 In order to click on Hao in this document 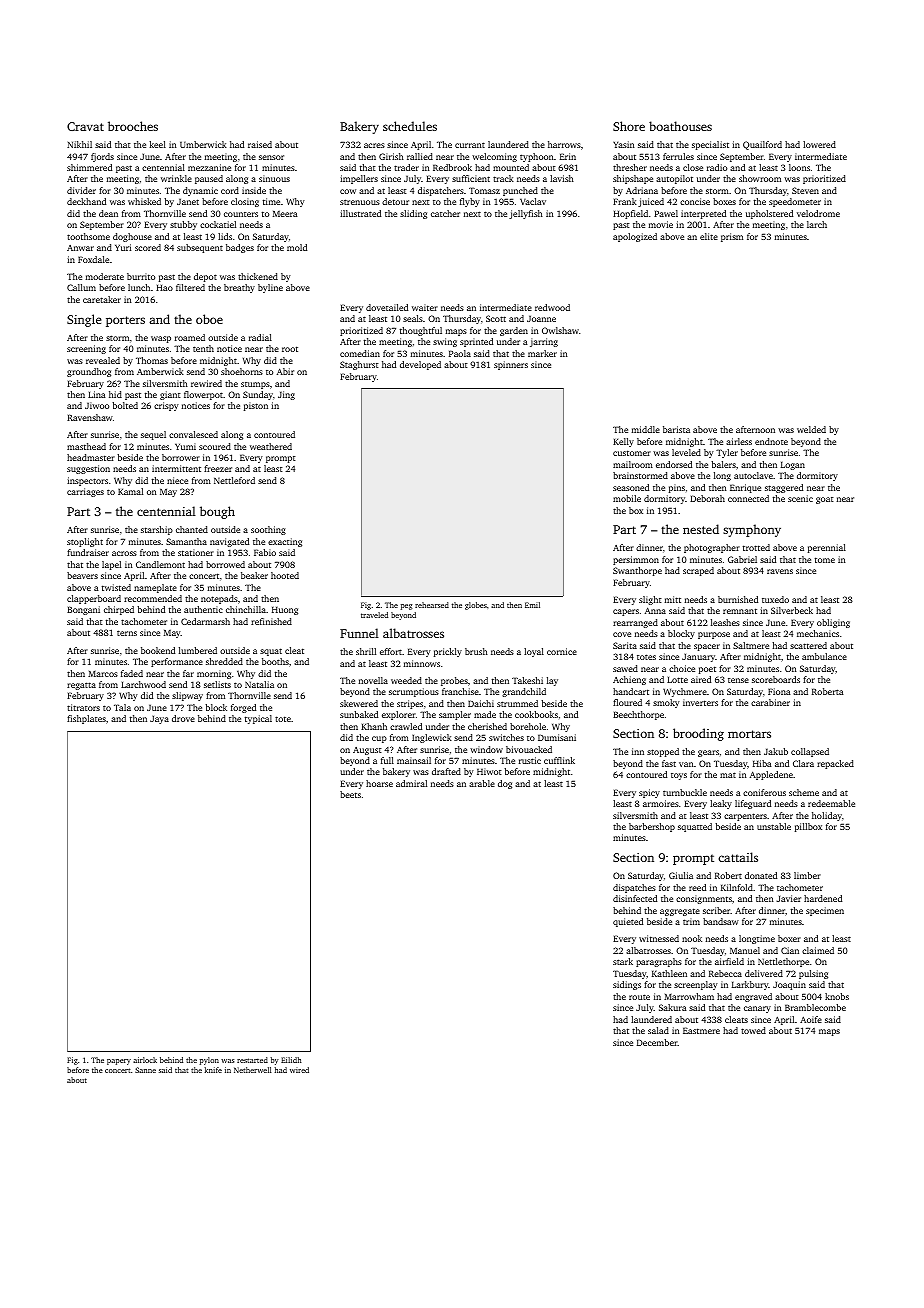, I will do `click(164, 287)`.
